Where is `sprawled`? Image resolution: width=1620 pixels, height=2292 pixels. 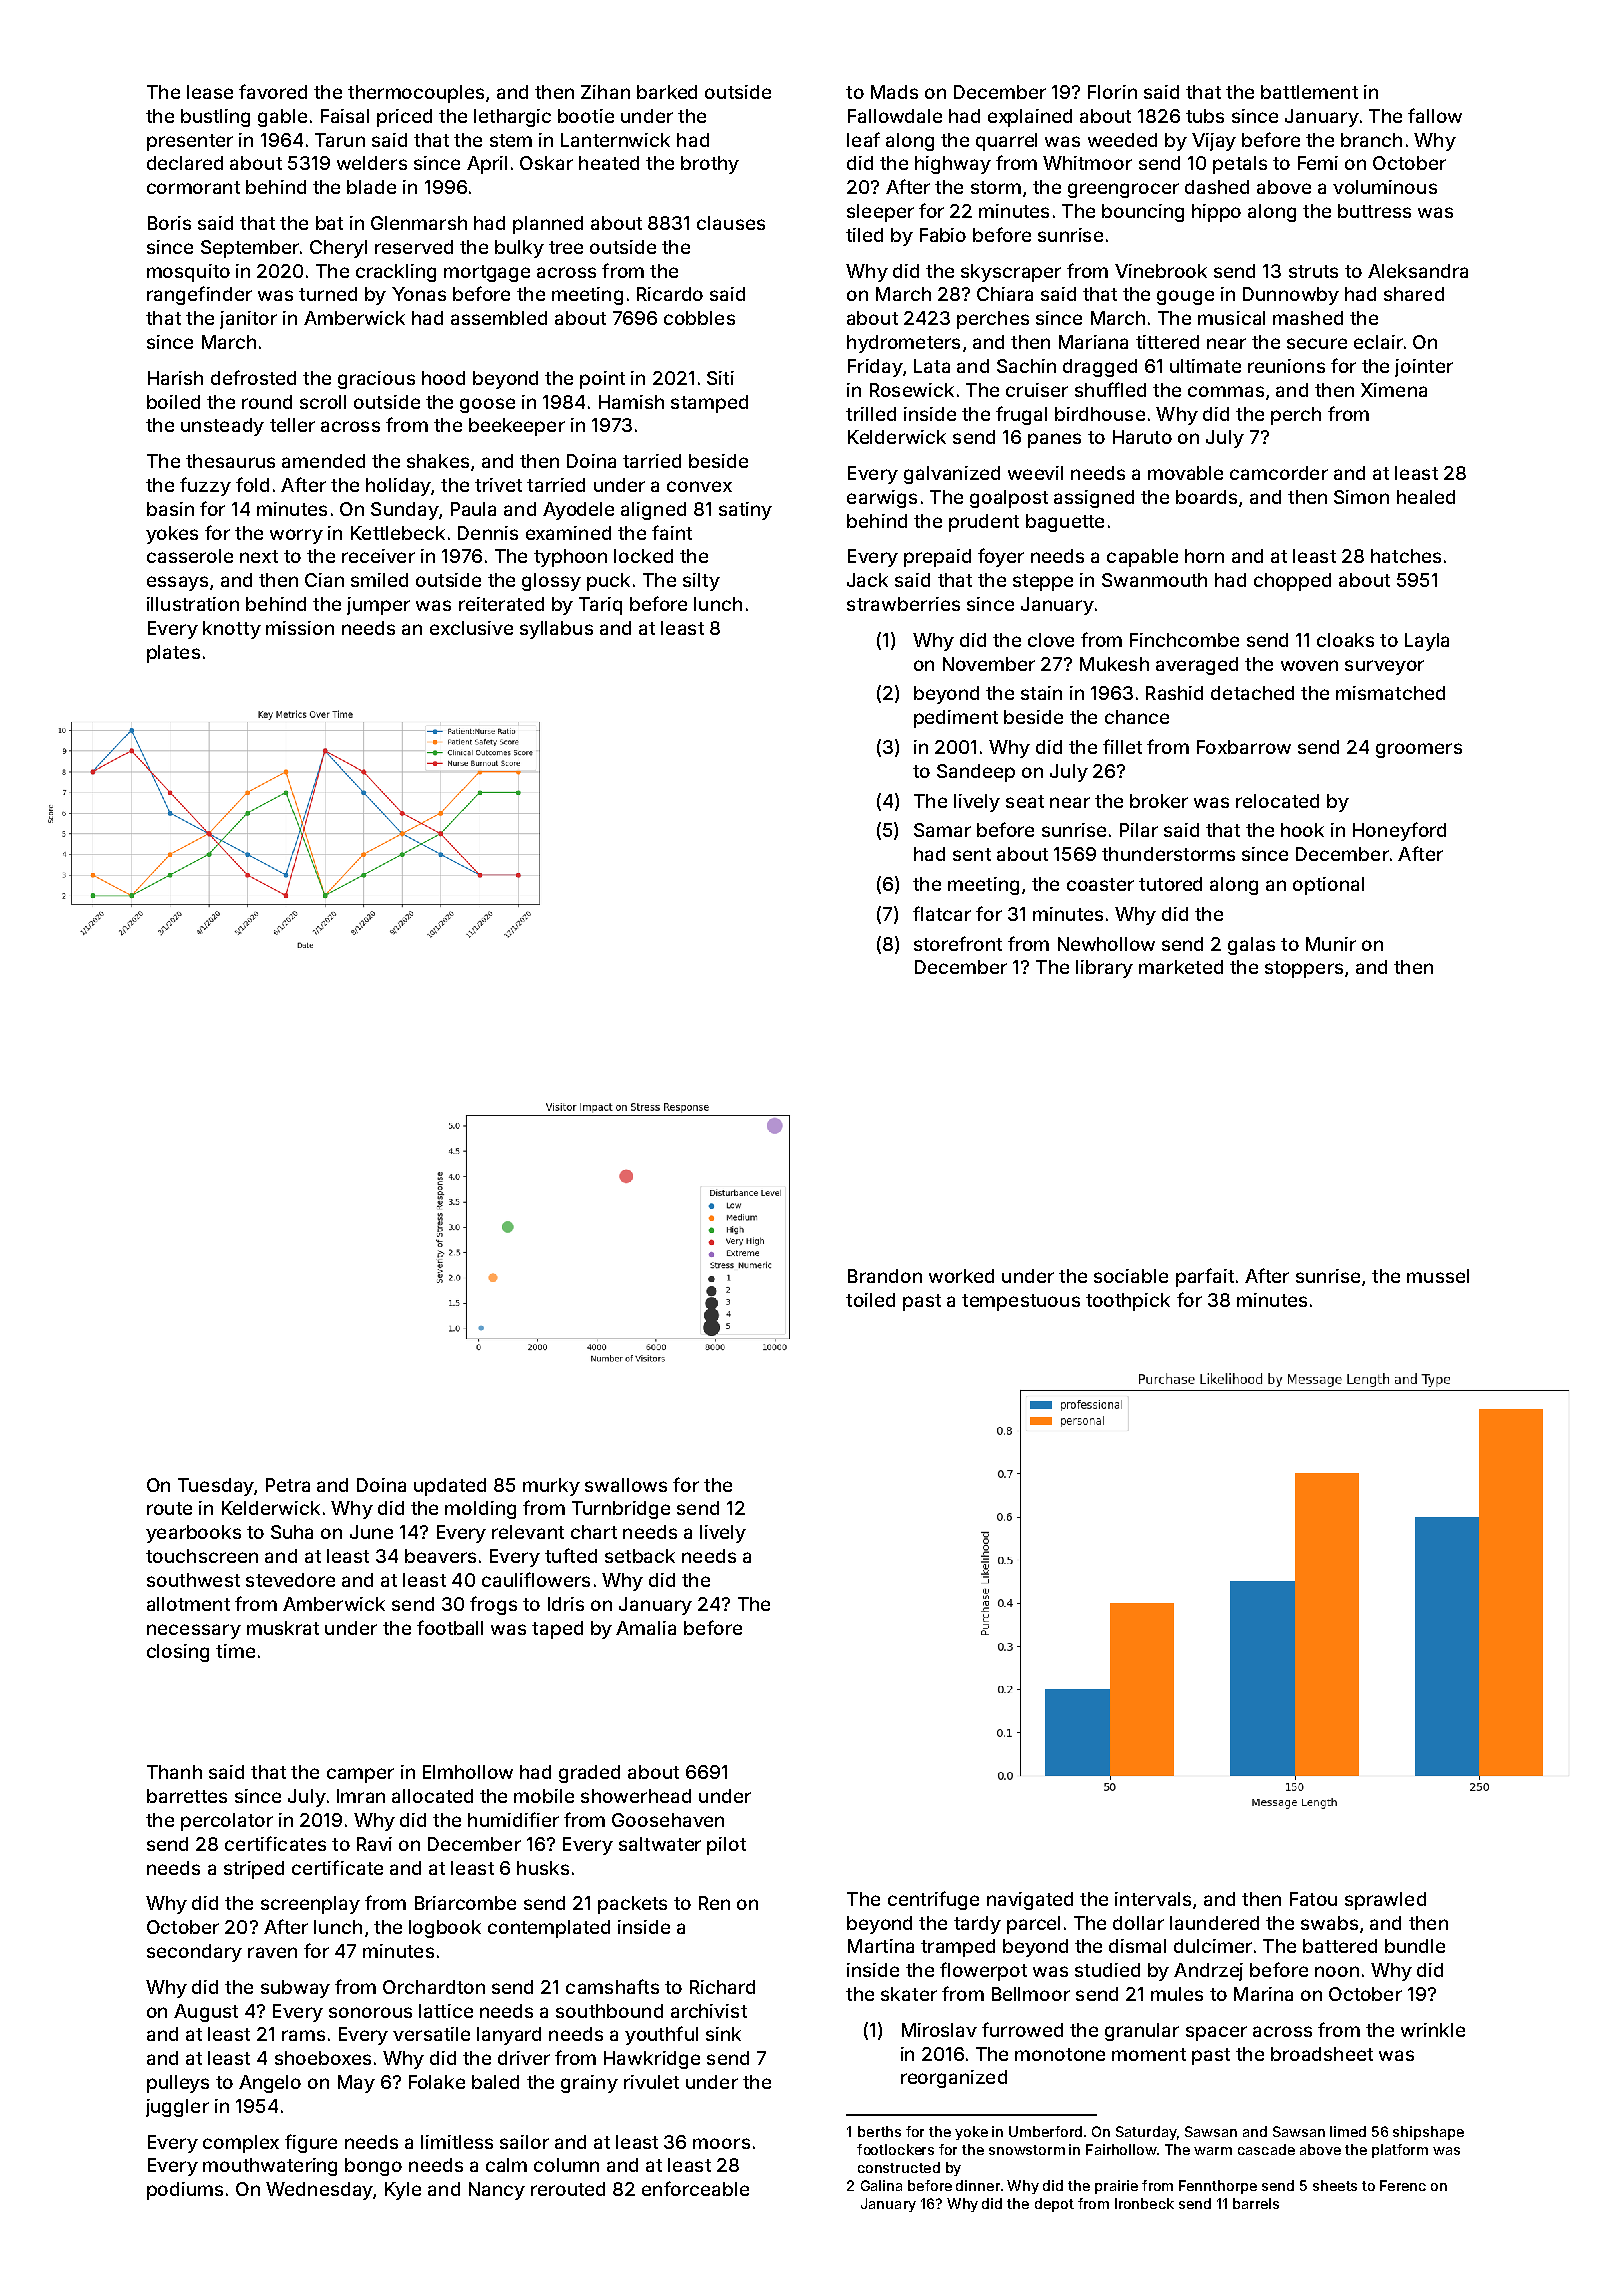 sprawled is located at coordinates (1385, 1901).
